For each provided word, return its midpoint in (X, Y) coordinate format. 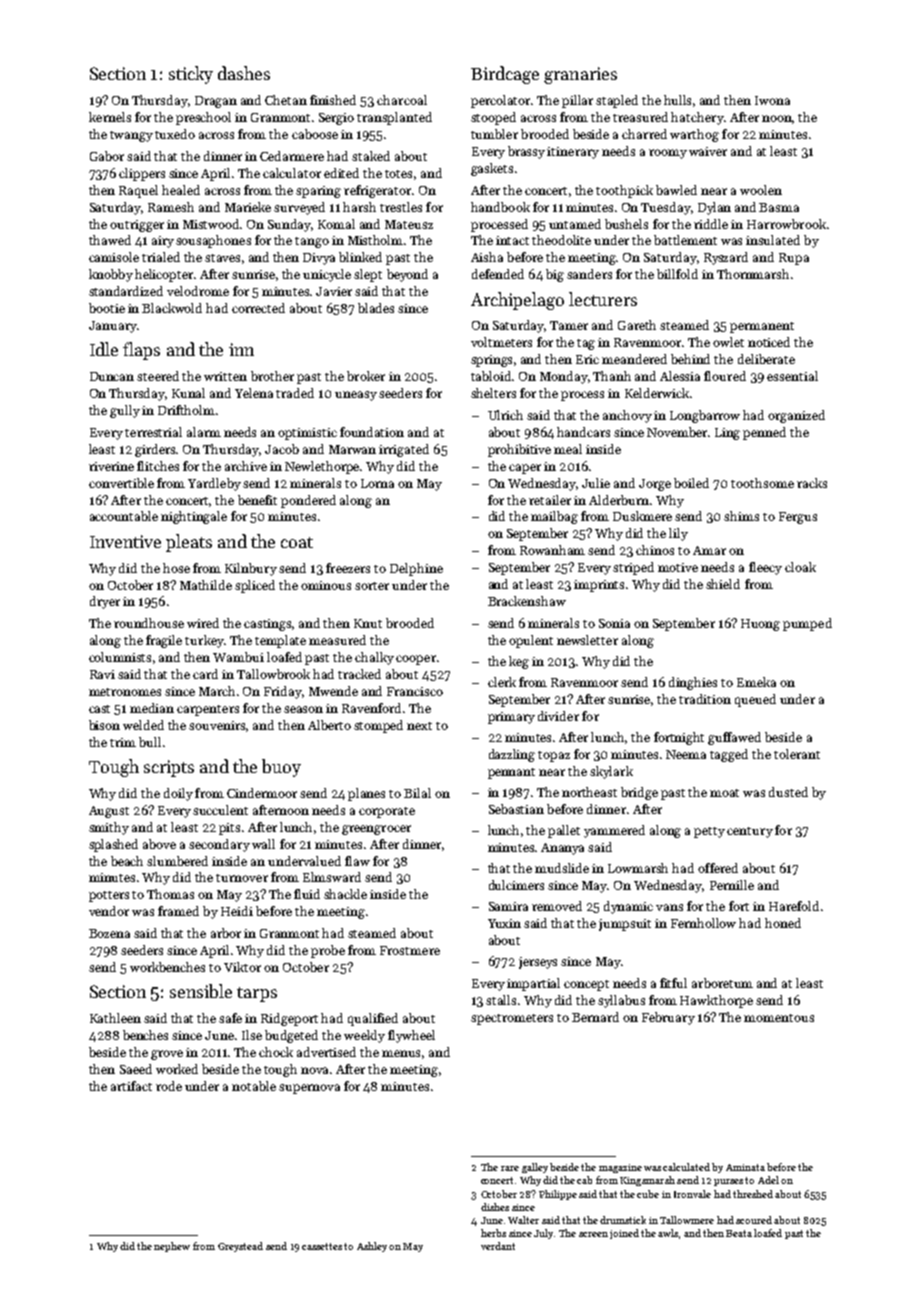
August (109, 812)
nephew (172, 1247)
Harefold (794, 906)
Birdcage (505, 75)
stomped (378, 726)
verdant (498, 1246)
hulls (677, 100)
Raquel (138, 191)
